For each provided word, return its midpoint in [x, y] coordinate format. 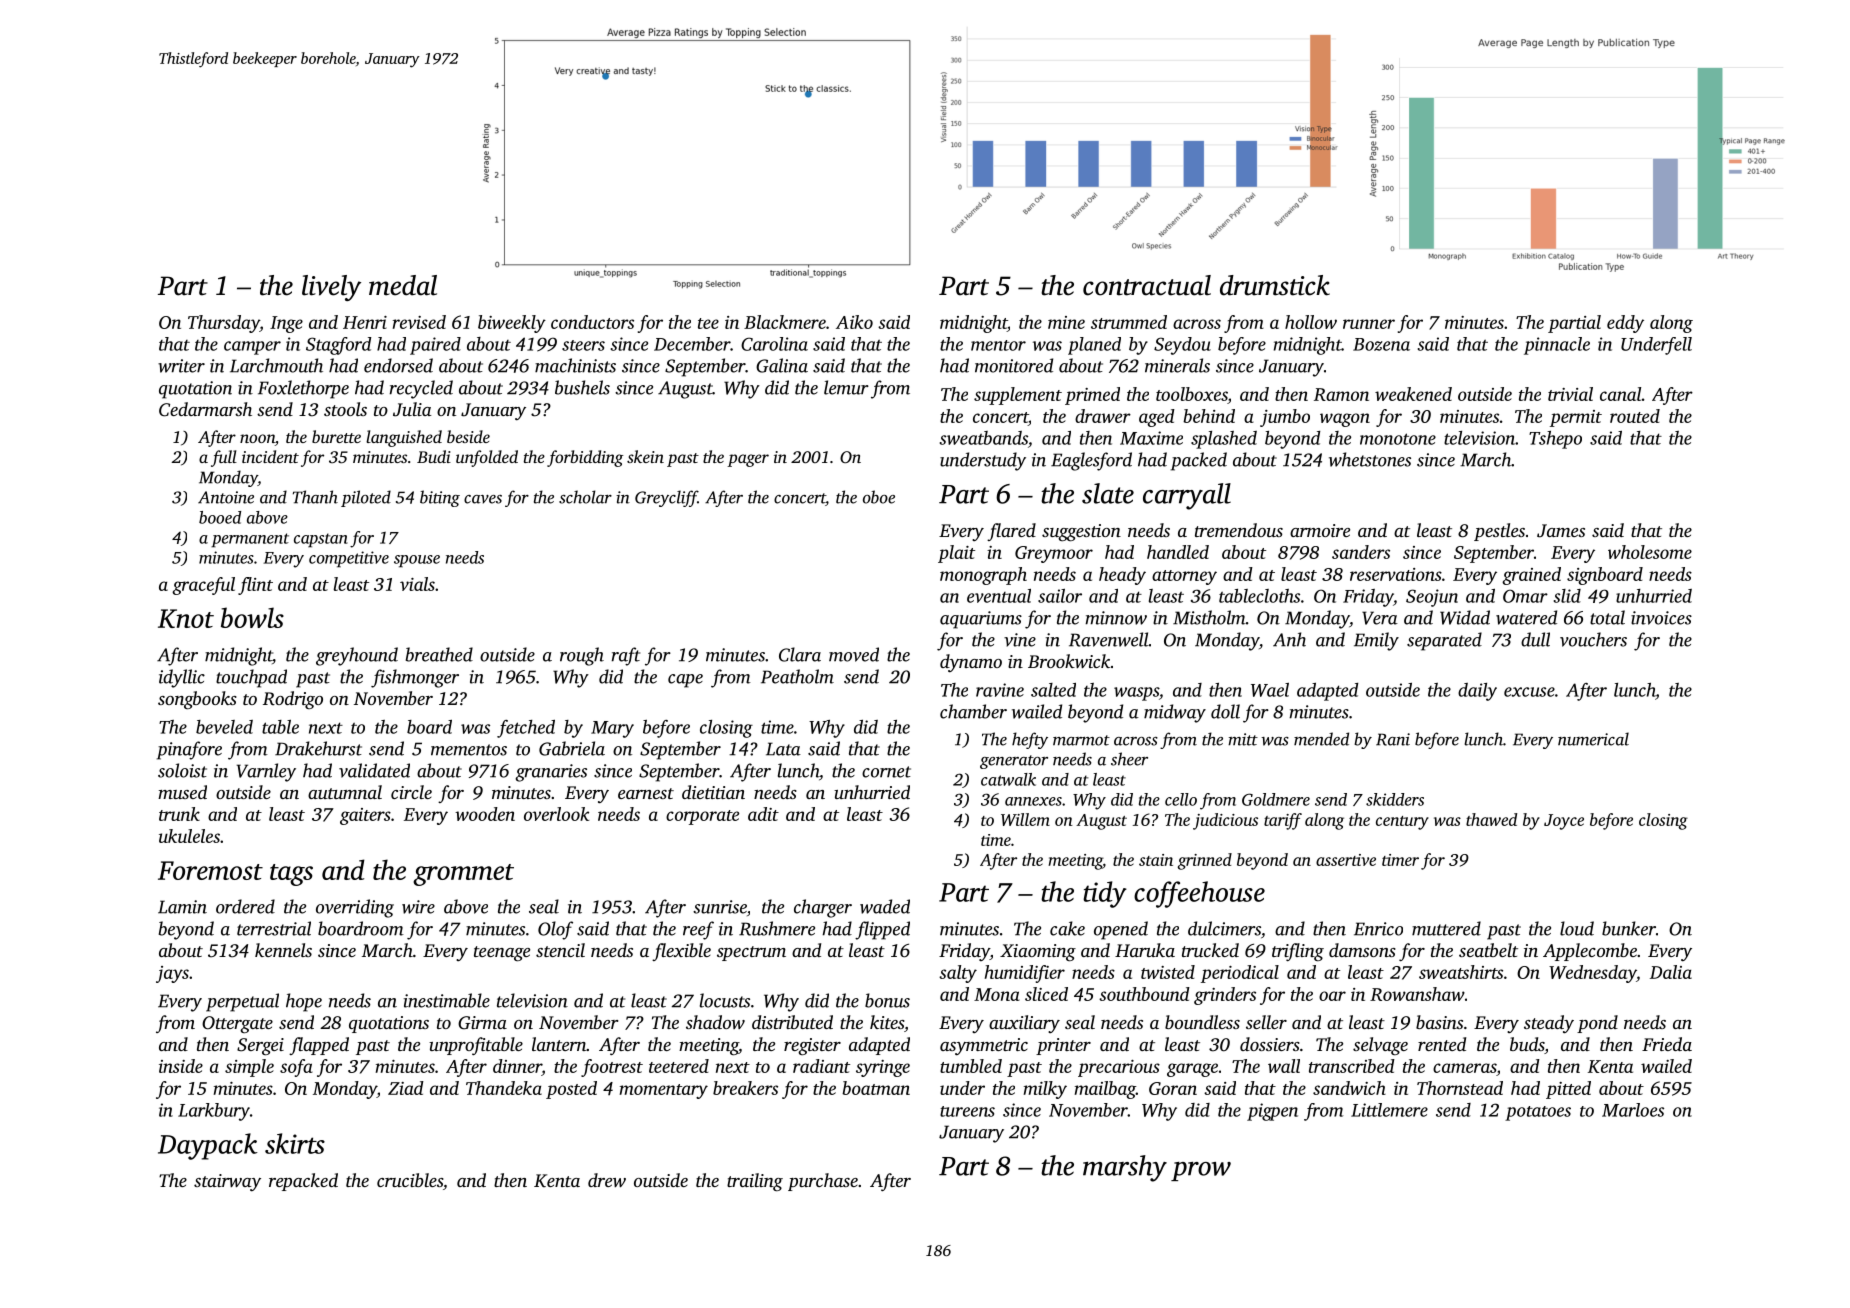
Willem [1025, 819]
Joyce [1564, 822]
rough [582, 656]
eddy [1625, 324]
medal [403, 285]
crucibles [410, 1180]
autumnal [345, 792]
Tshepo [1555, 440]
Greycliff [666, 498]
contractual [1147, 285]
